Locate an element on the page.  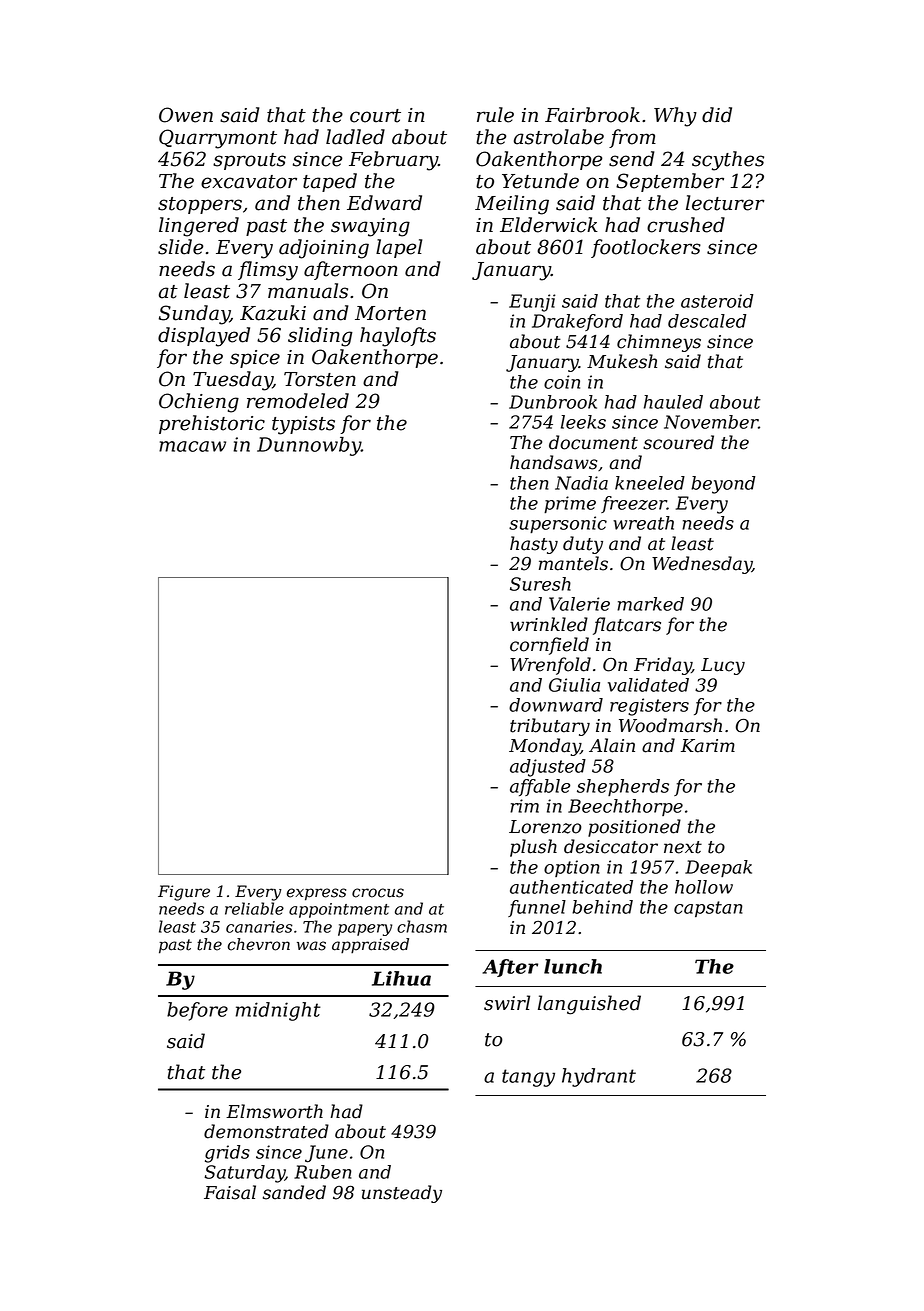
crushed is located at coordinates (686, 225).
